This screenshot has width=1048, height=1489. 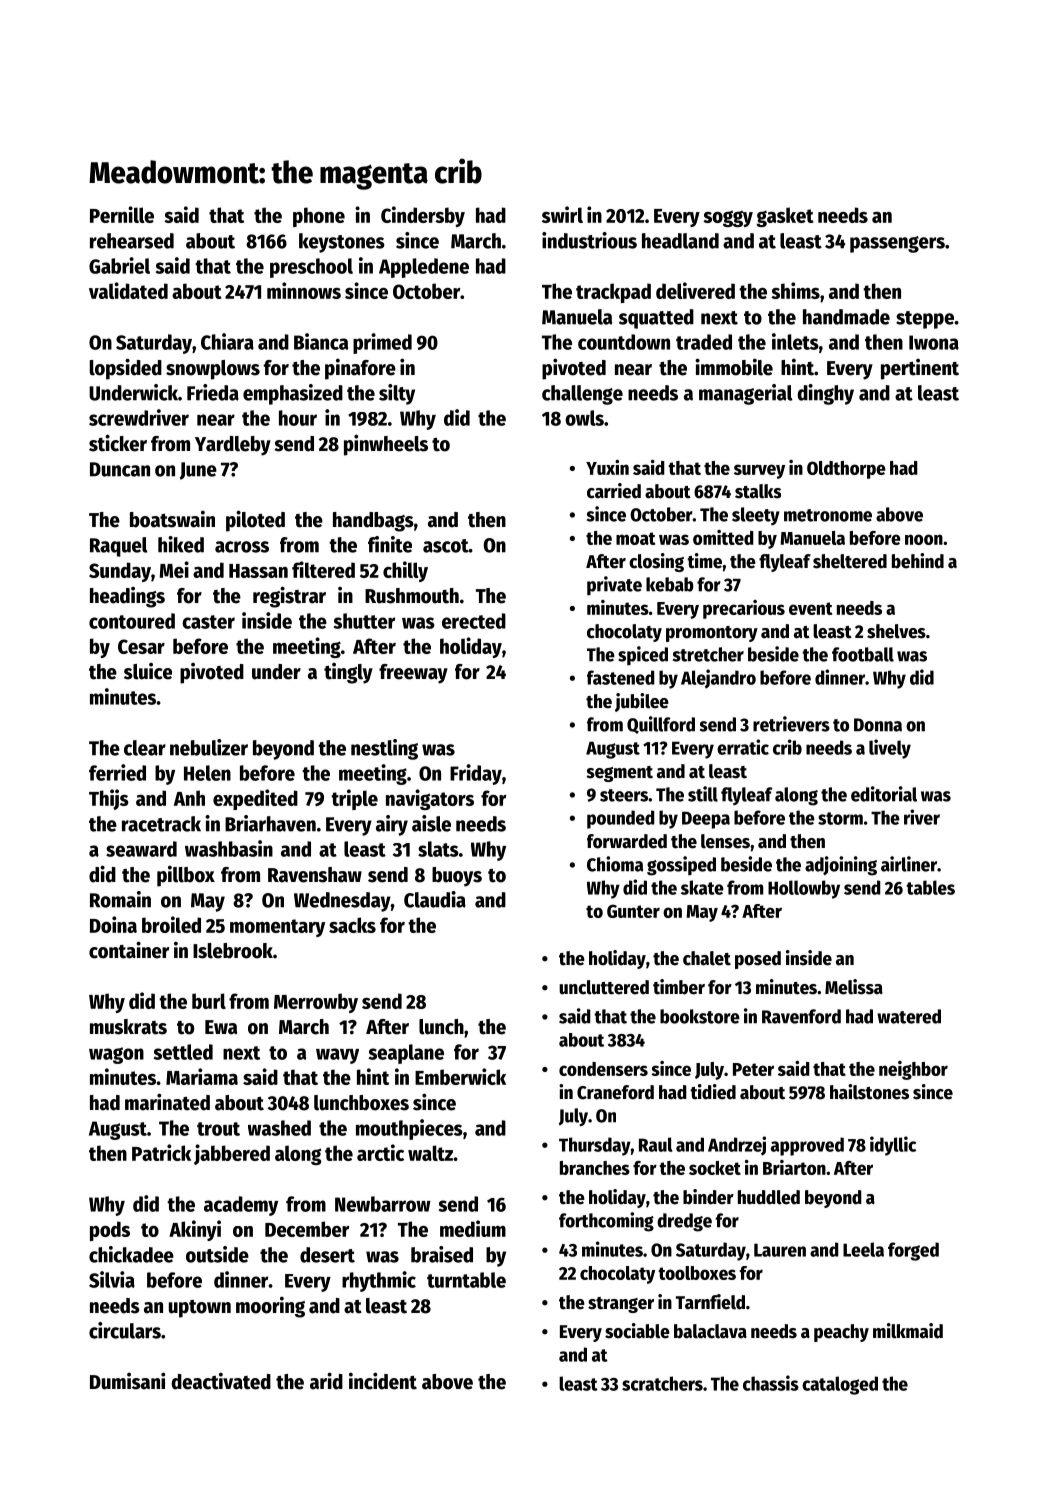 I want to click on swirl, so click(x=562, y=214).
